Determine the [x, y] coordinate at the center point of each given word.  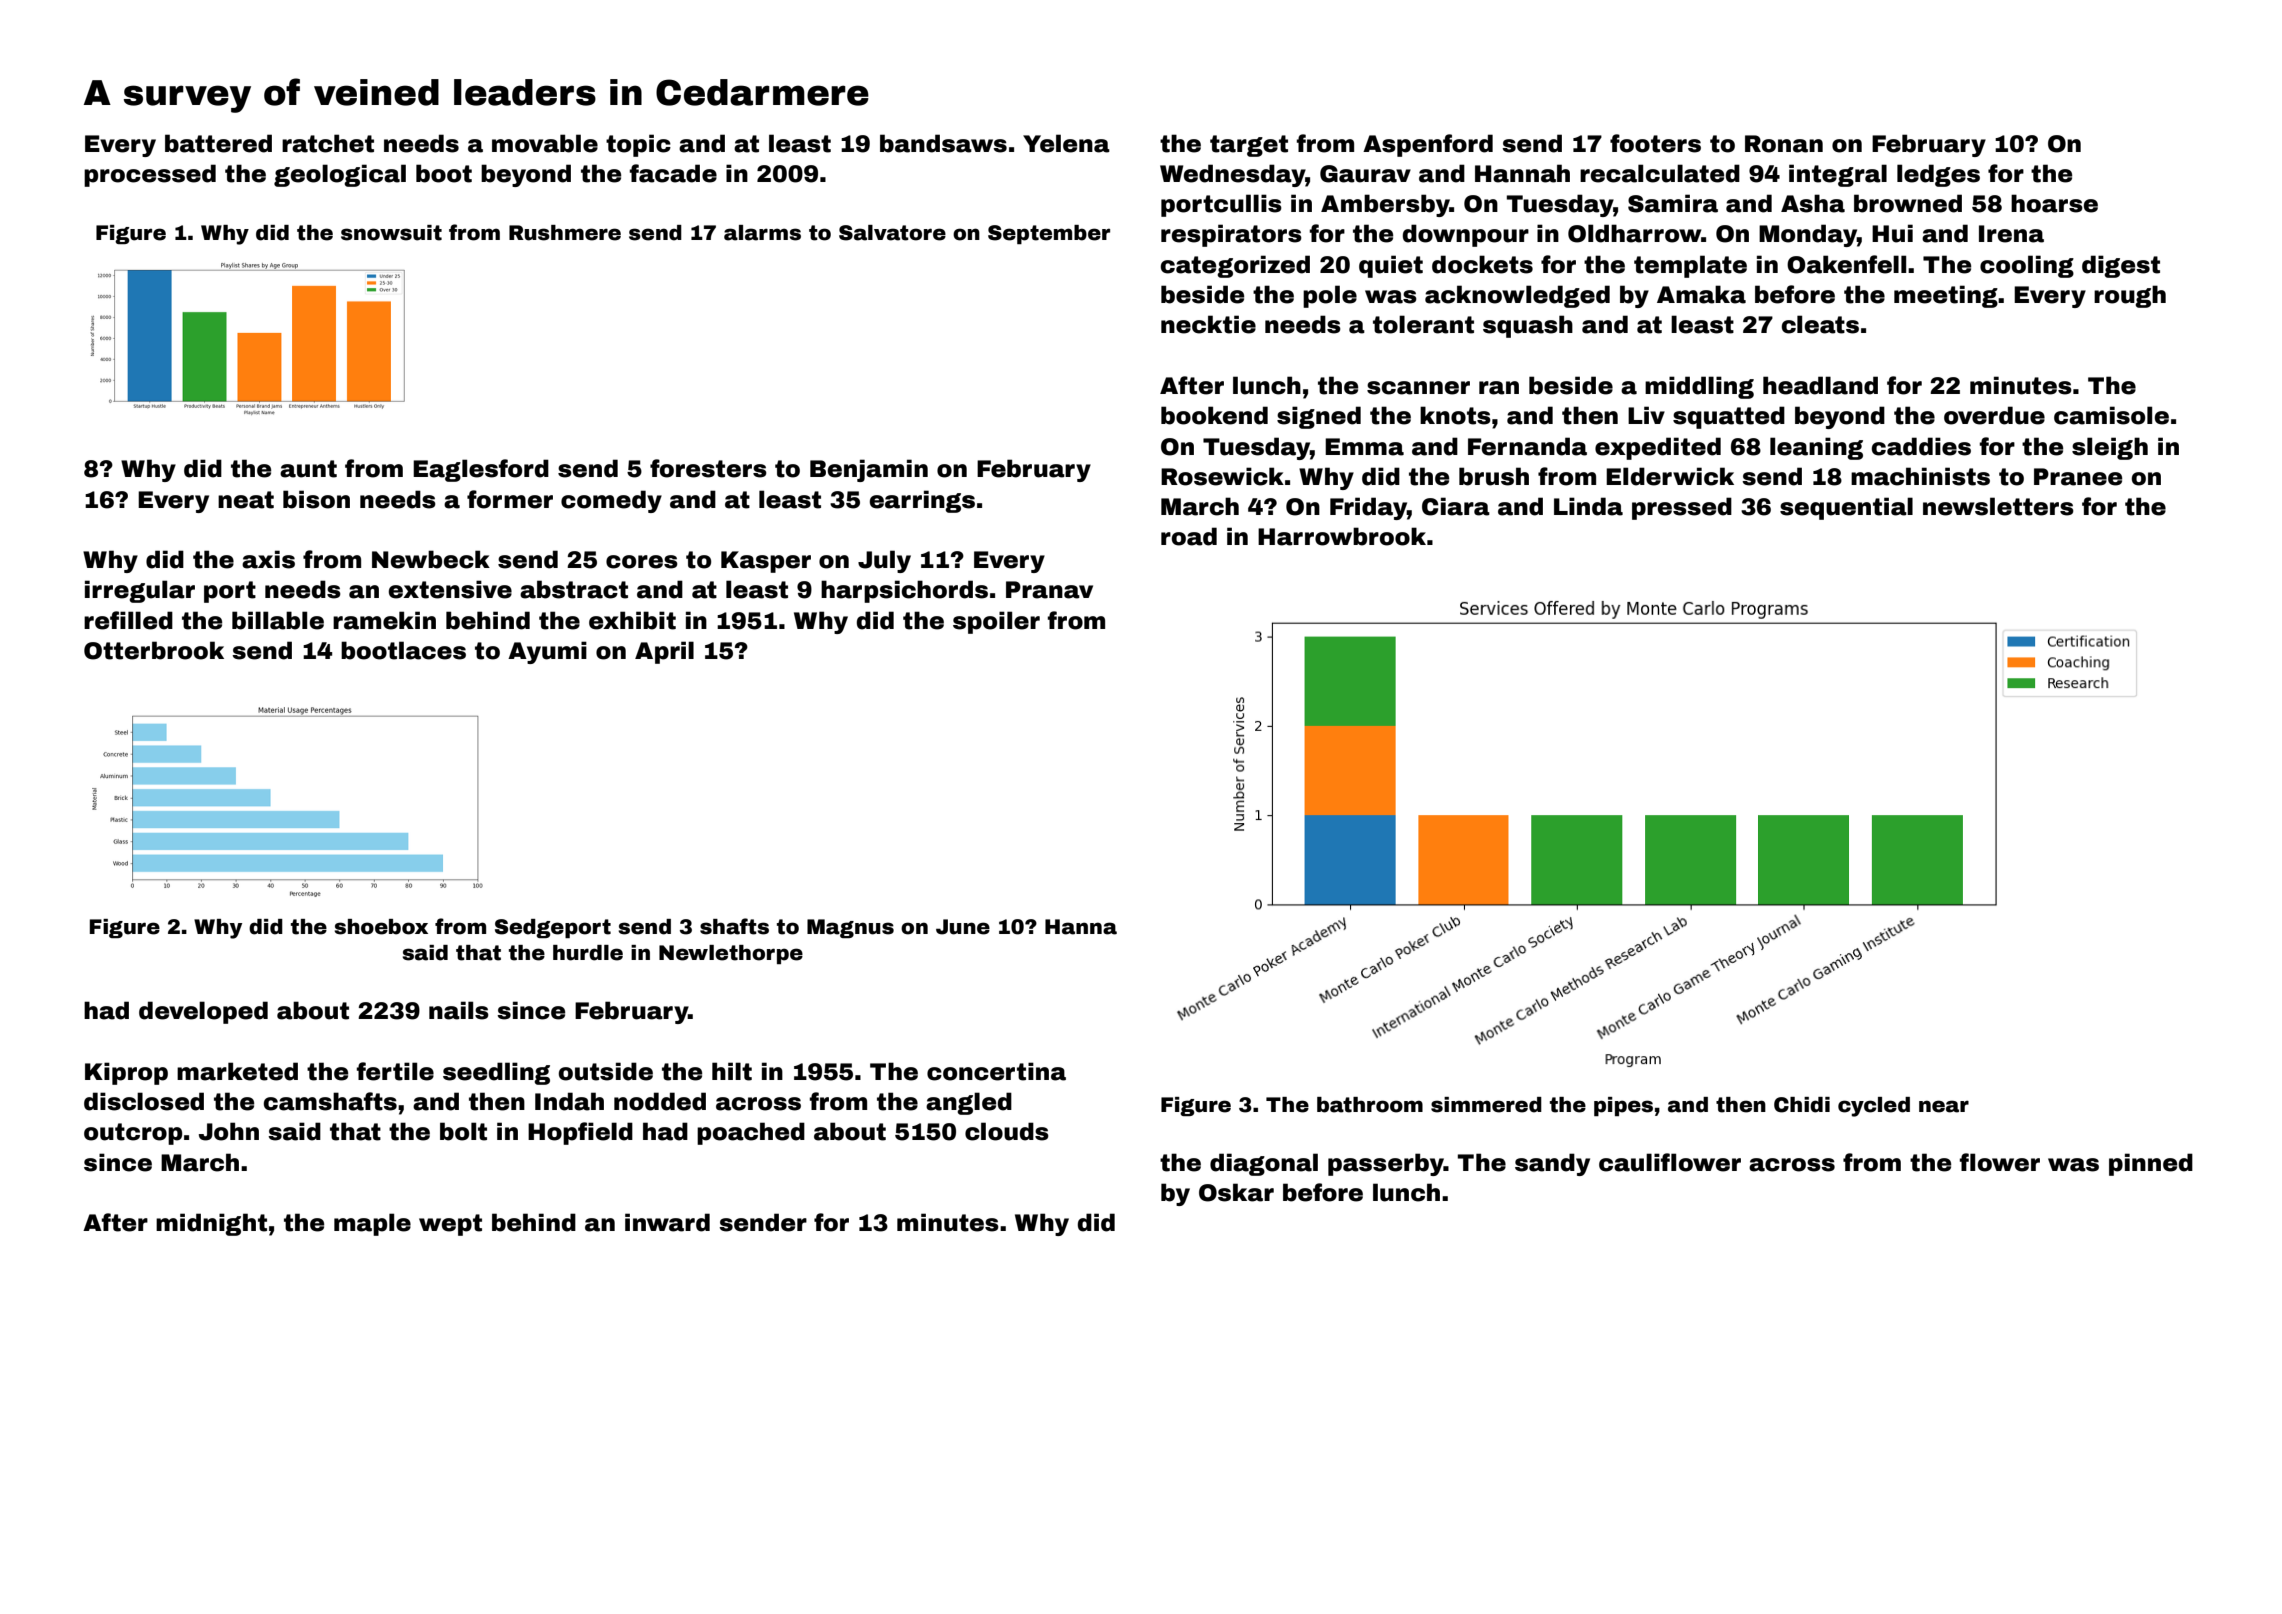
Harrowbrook [1342, 536]
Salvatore [892, 233]
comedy [611, 501]
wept [450, 1225]
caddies [1921, 446]
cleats [1820, 324]
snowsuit [391, 233]
